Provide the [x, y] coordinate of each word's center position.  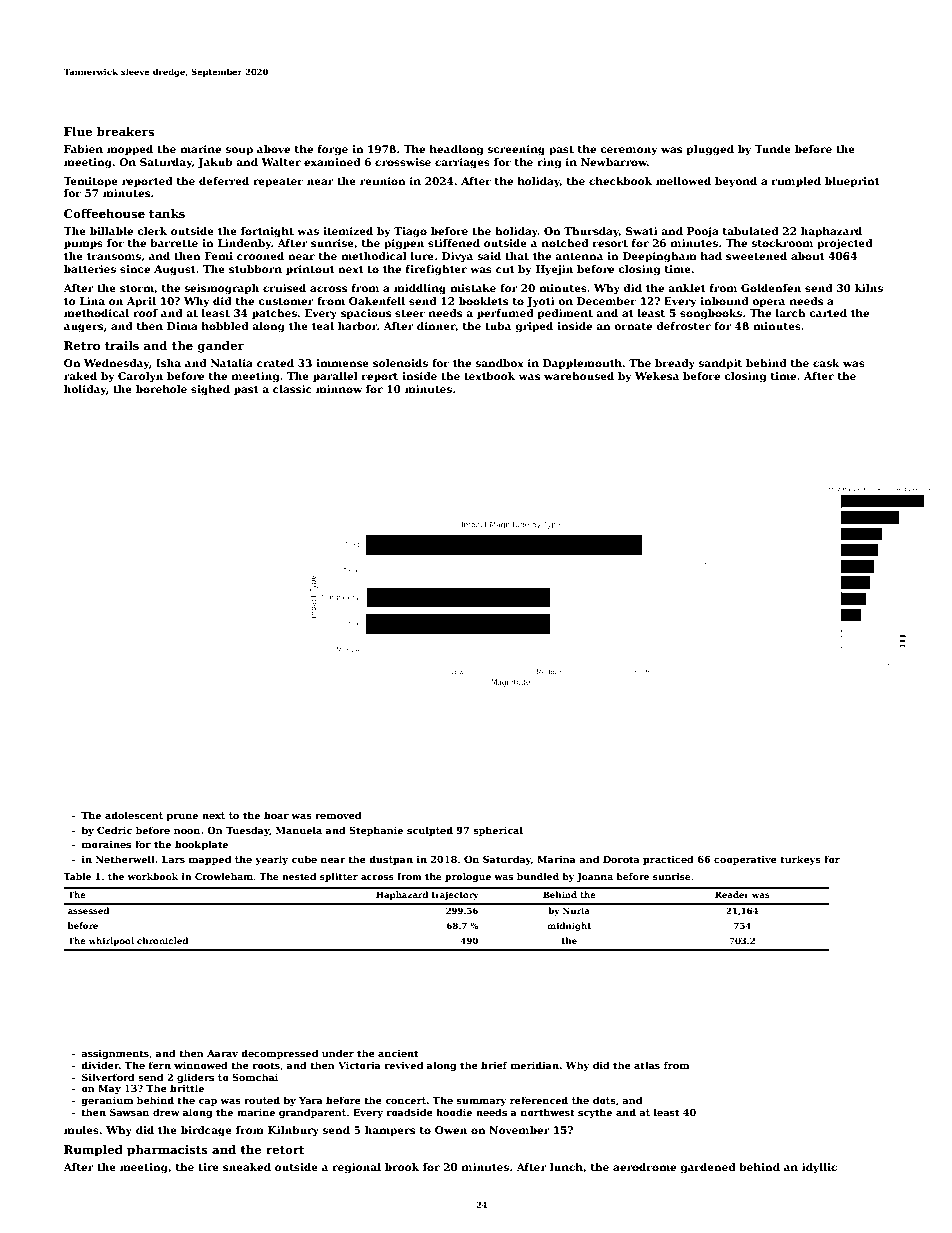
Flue [78, 131]
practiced [668, 860]
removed [338, 815]
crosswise [403, 162]
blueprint [852, 182]
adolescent [134, 815]
